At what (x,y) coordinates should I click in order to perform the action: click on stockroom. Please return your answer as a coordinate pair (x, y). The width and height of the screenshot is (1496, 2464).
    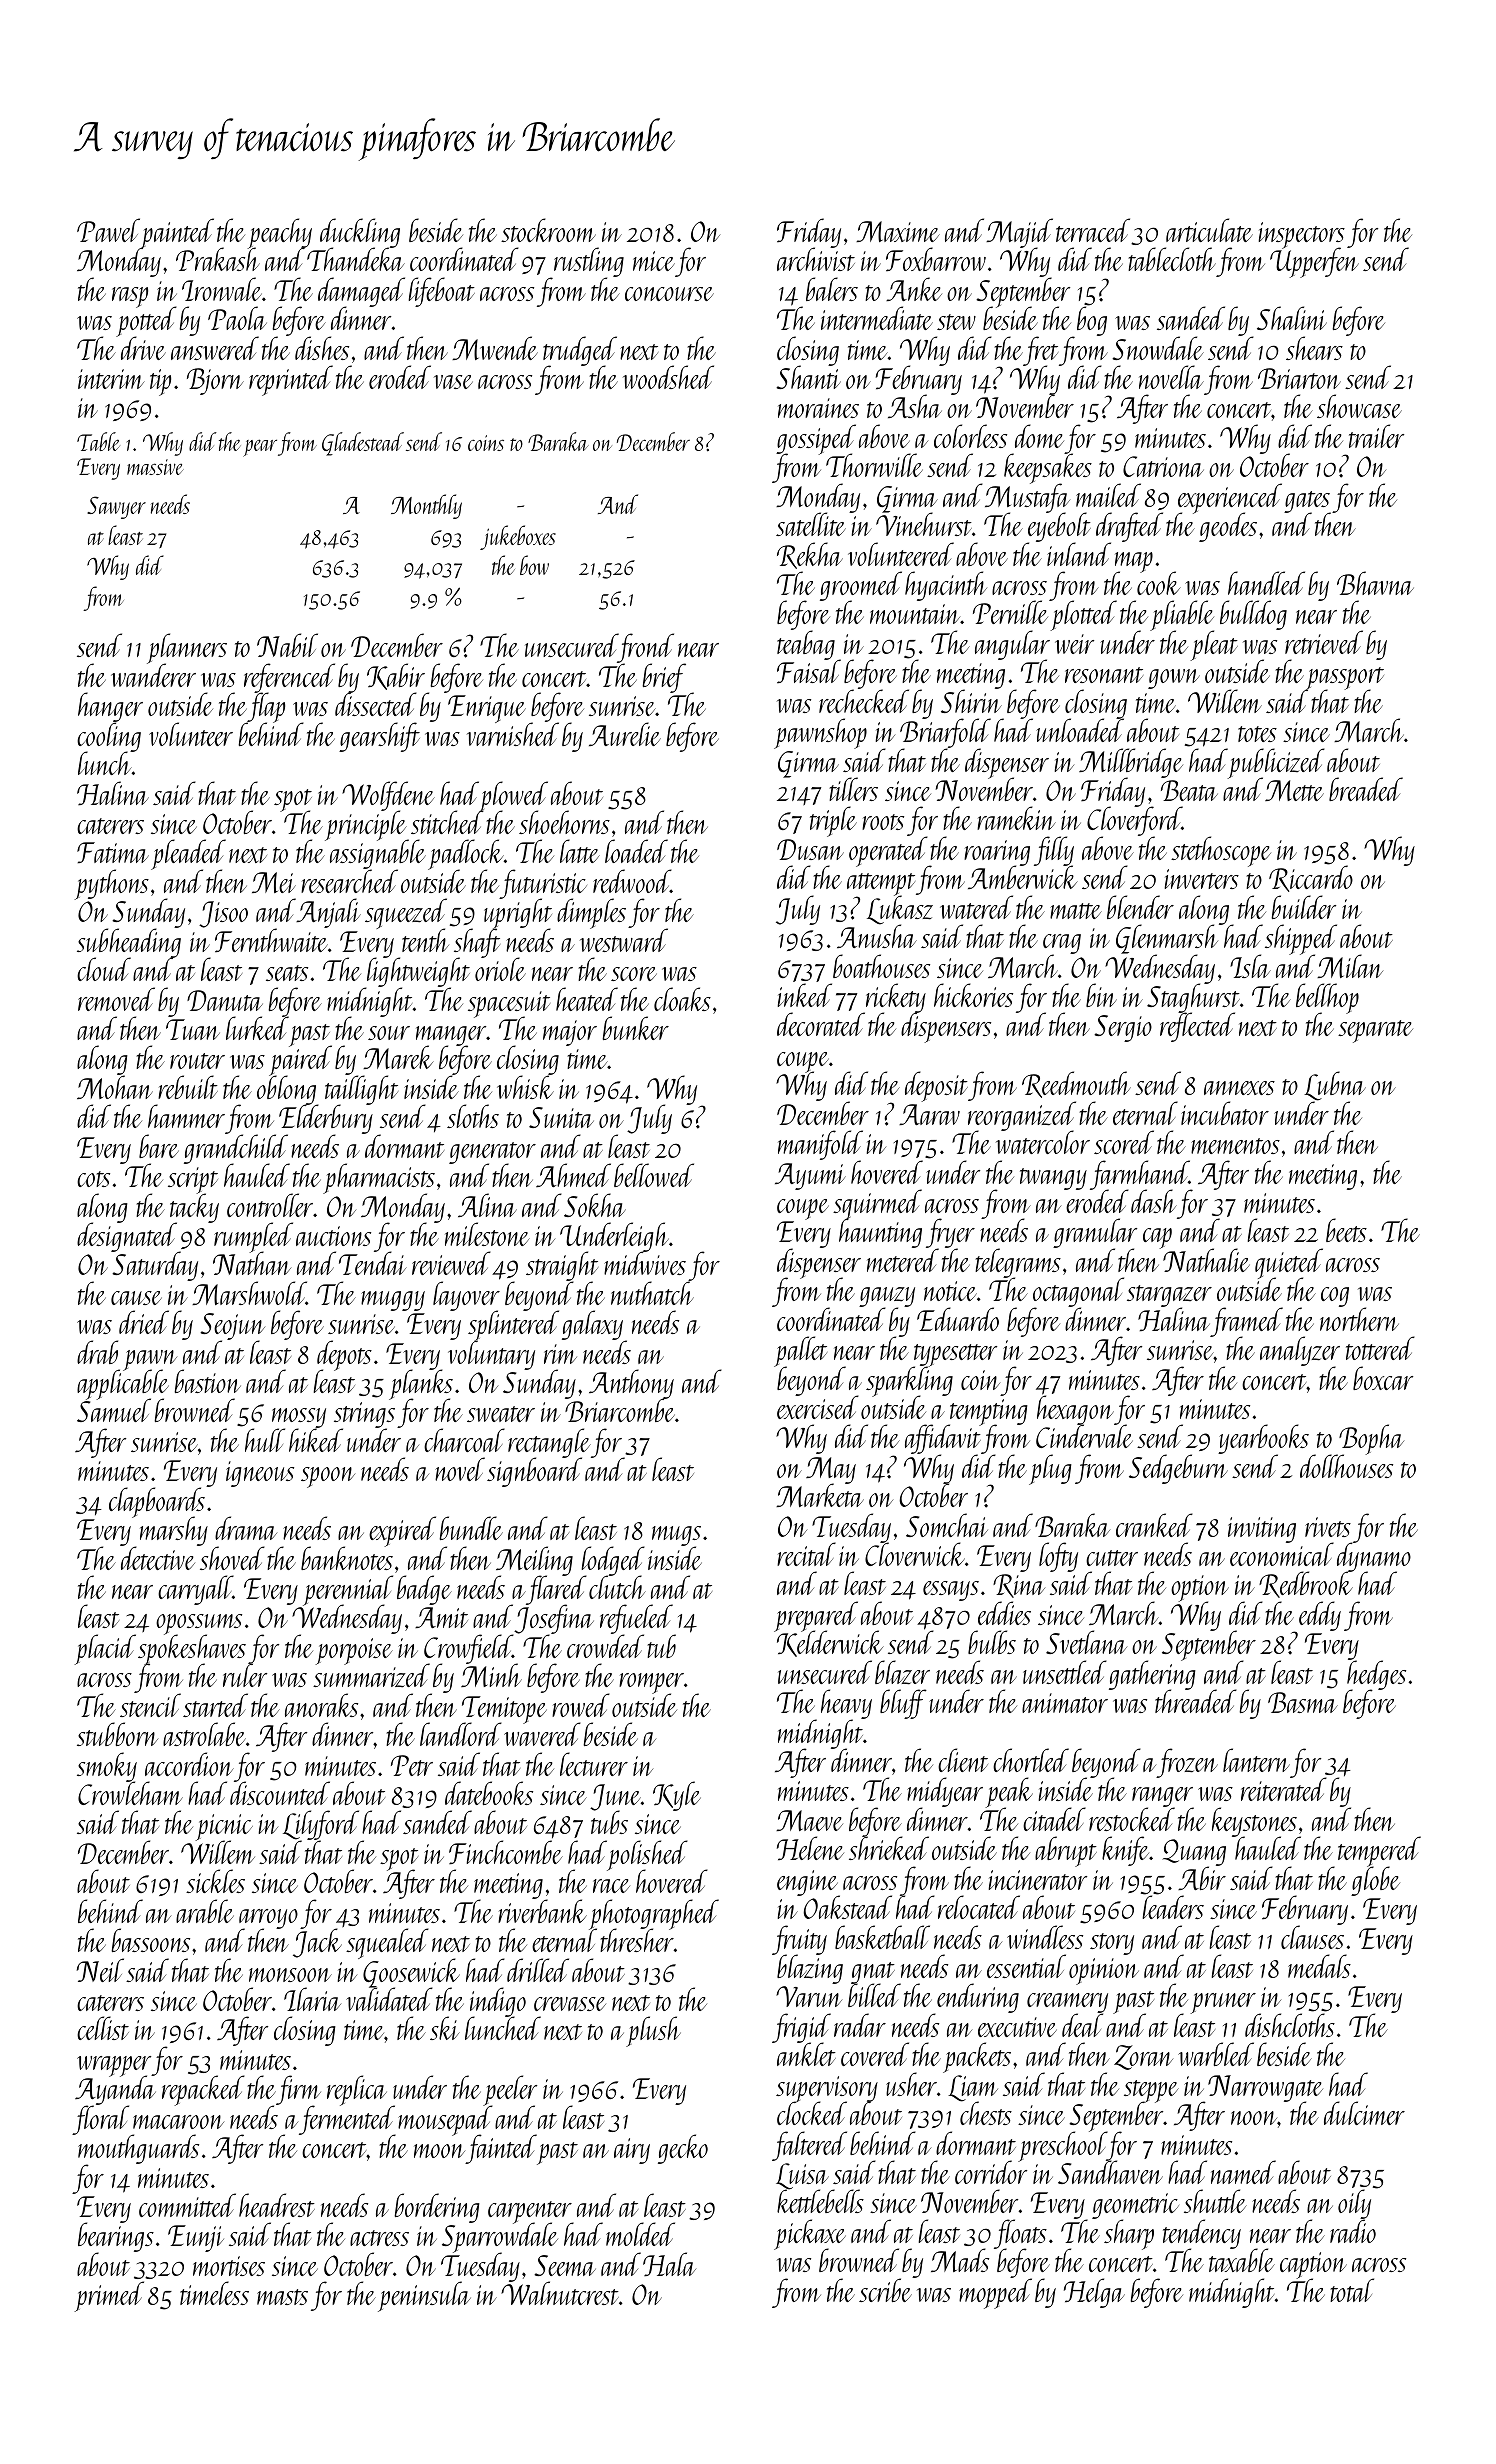
    Looking at the image, I should click on (548, 230).
